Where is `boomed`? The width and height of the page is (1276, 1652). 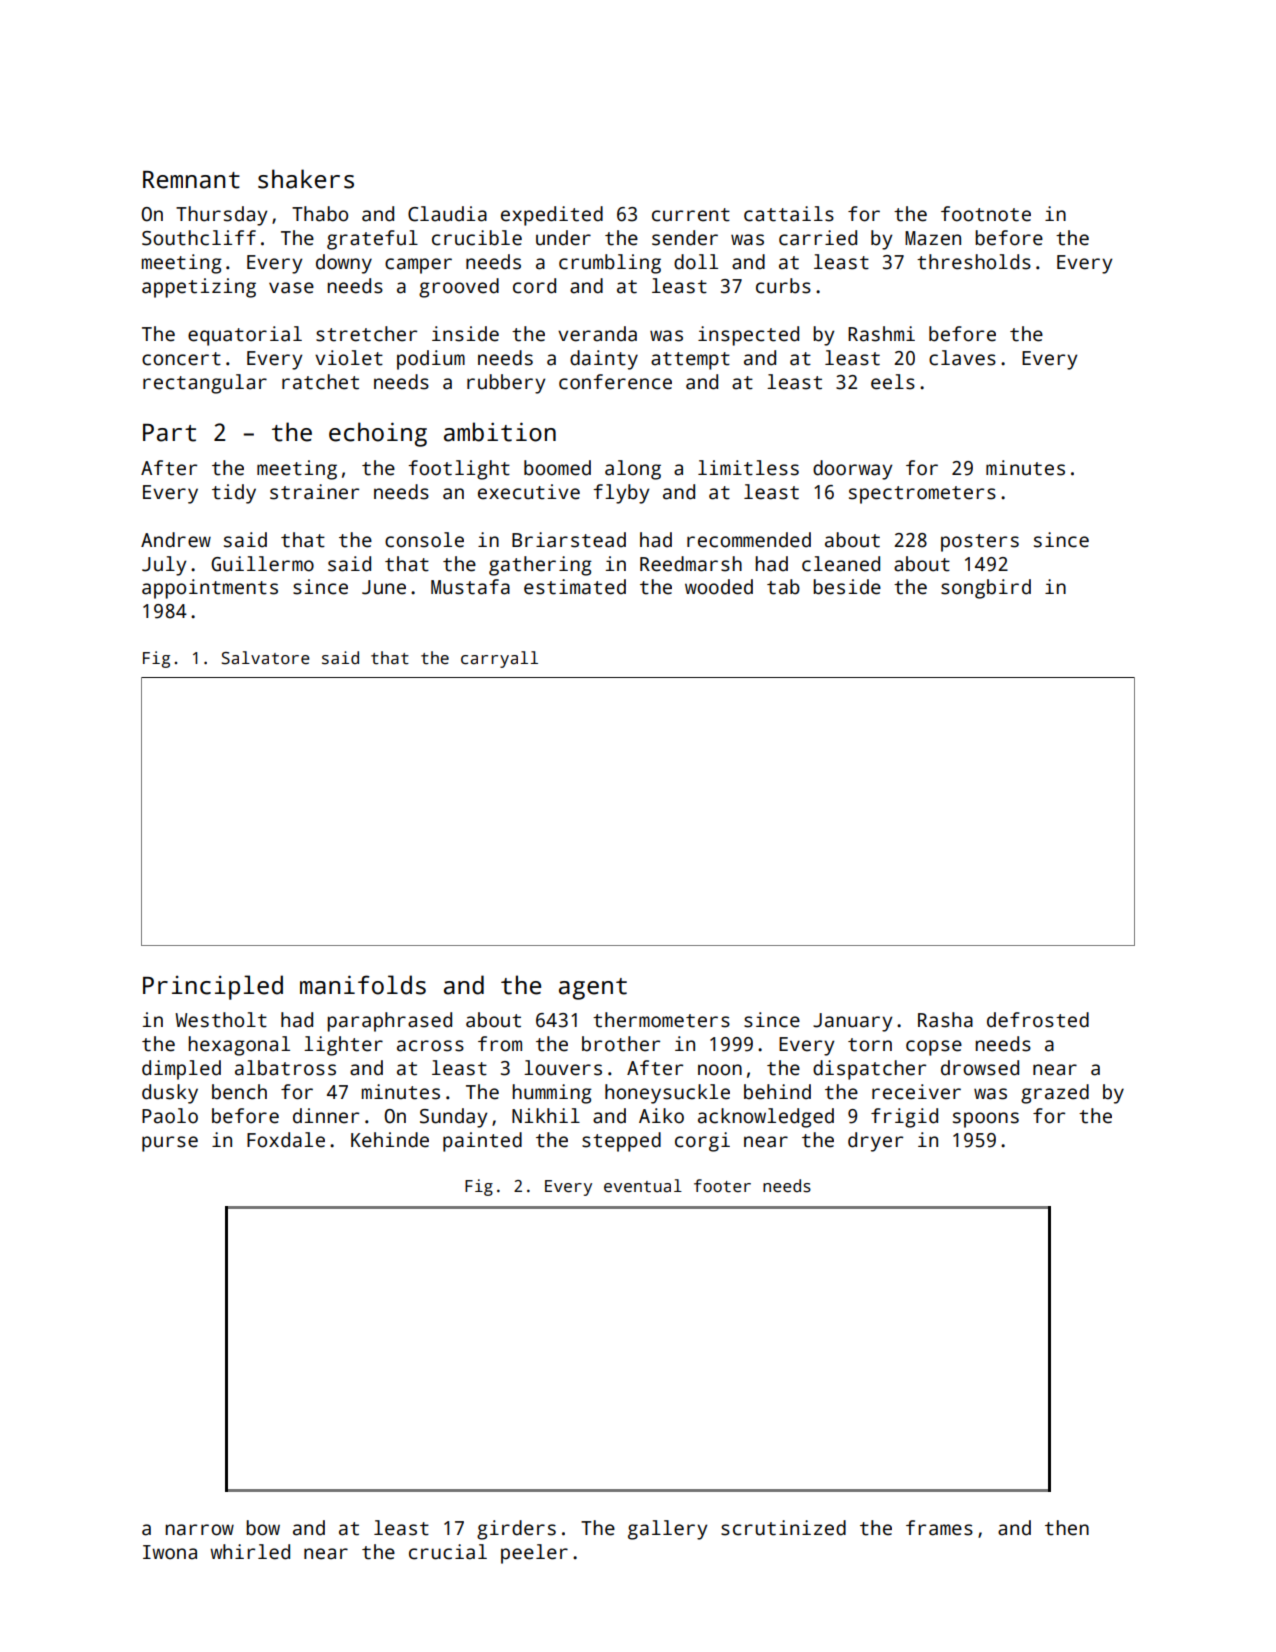
boomed is located at coordinates (557, 468).
